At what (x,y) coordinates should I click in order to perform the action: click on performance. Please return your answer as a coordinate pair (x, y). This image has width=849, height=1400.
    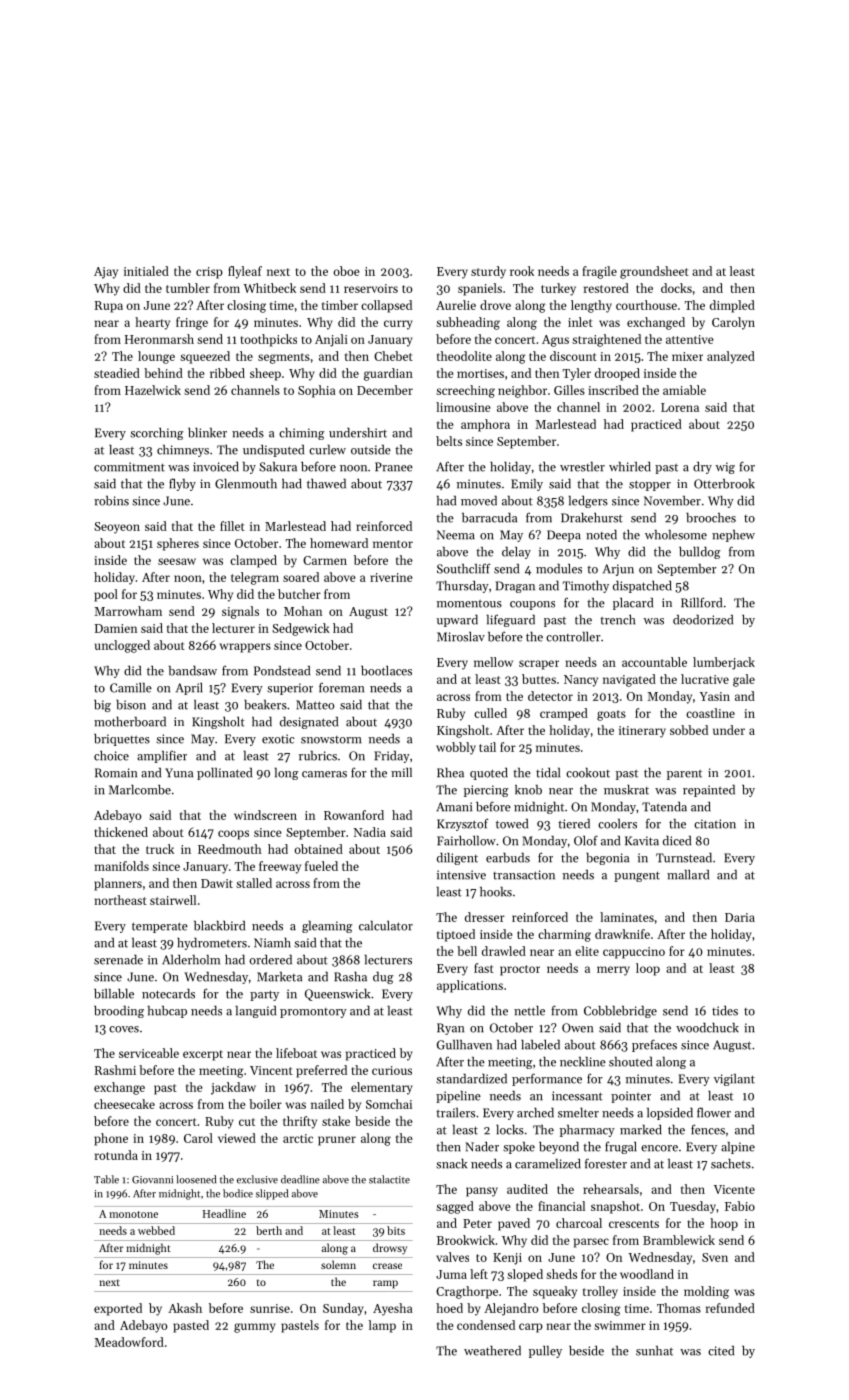
    Looking at the image, I should click on (547, 1079).
